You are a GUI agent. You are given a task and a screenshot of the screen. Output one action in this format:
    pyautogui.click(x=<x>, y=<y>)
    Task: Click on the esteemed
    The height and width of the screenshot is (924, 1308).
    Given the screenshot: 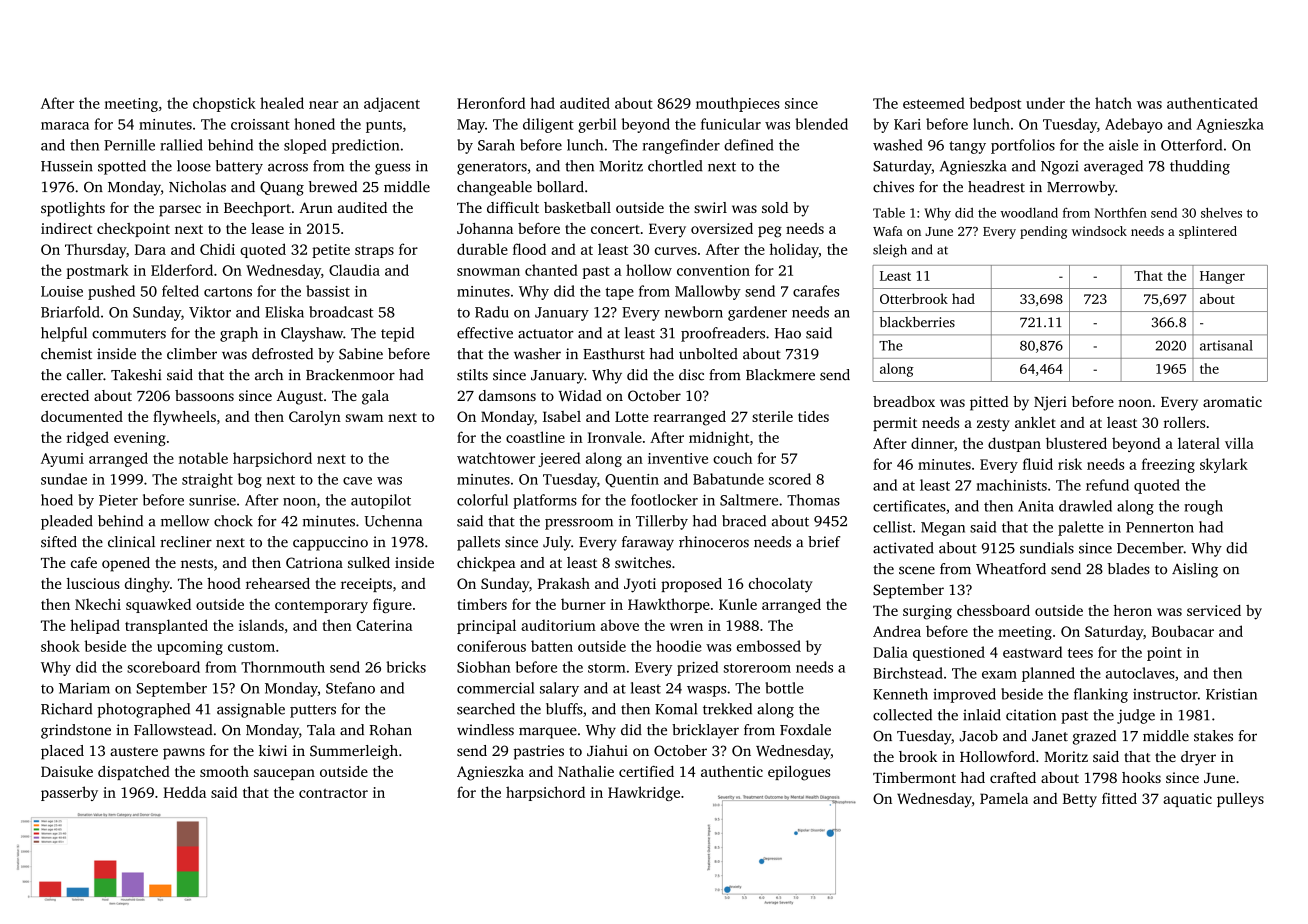 What is the action you would take?
    pyautogui.click(x=934, y=103)
